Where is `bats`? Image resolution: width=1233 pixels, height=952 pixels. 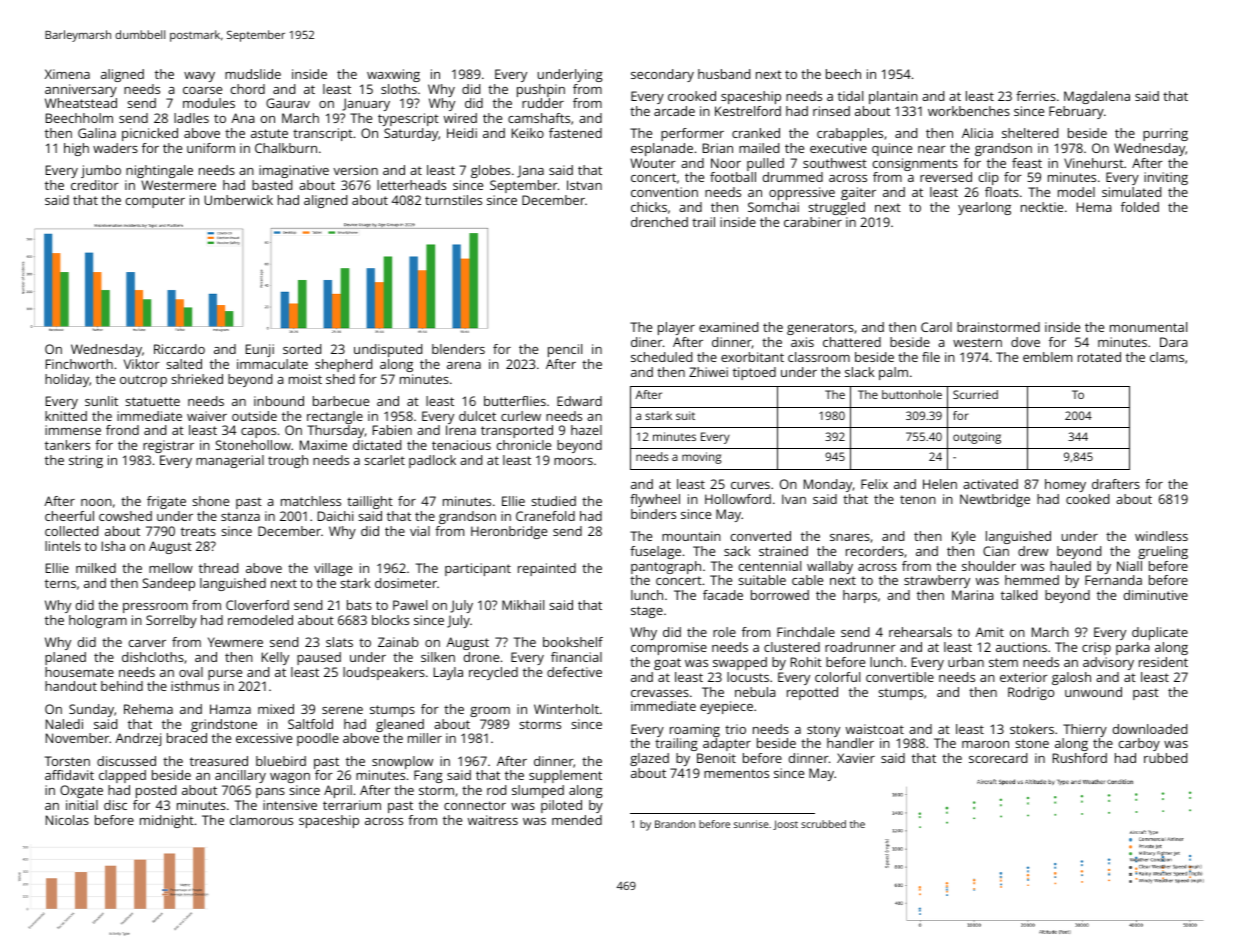 bats is located at coordinates (359, 605).
